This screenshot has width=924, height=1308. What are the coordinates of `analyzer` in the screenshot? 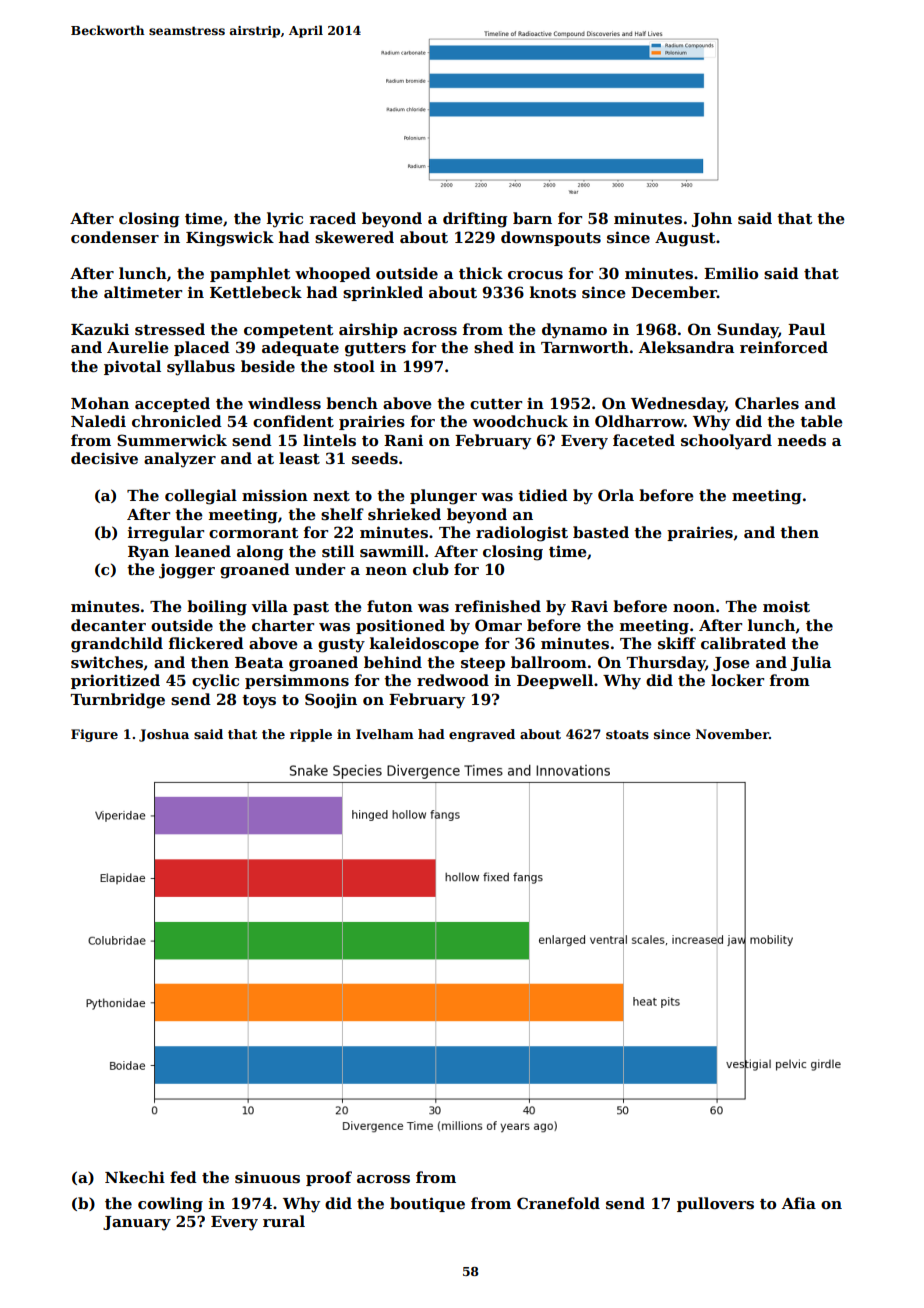 It's located at (180, 460).
